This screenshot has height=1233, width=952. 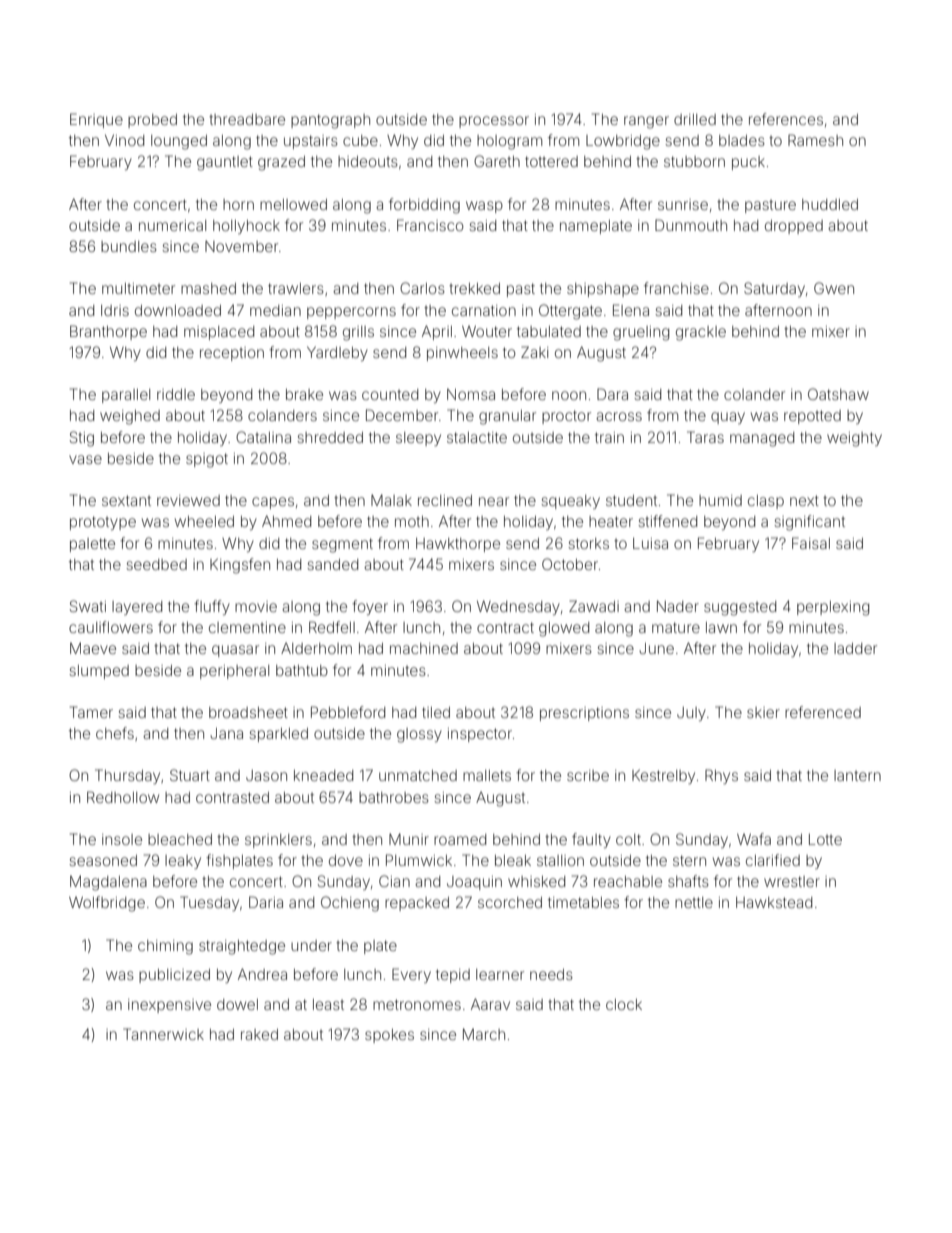 I want to click on clasp, so click(x=766, y=502).
